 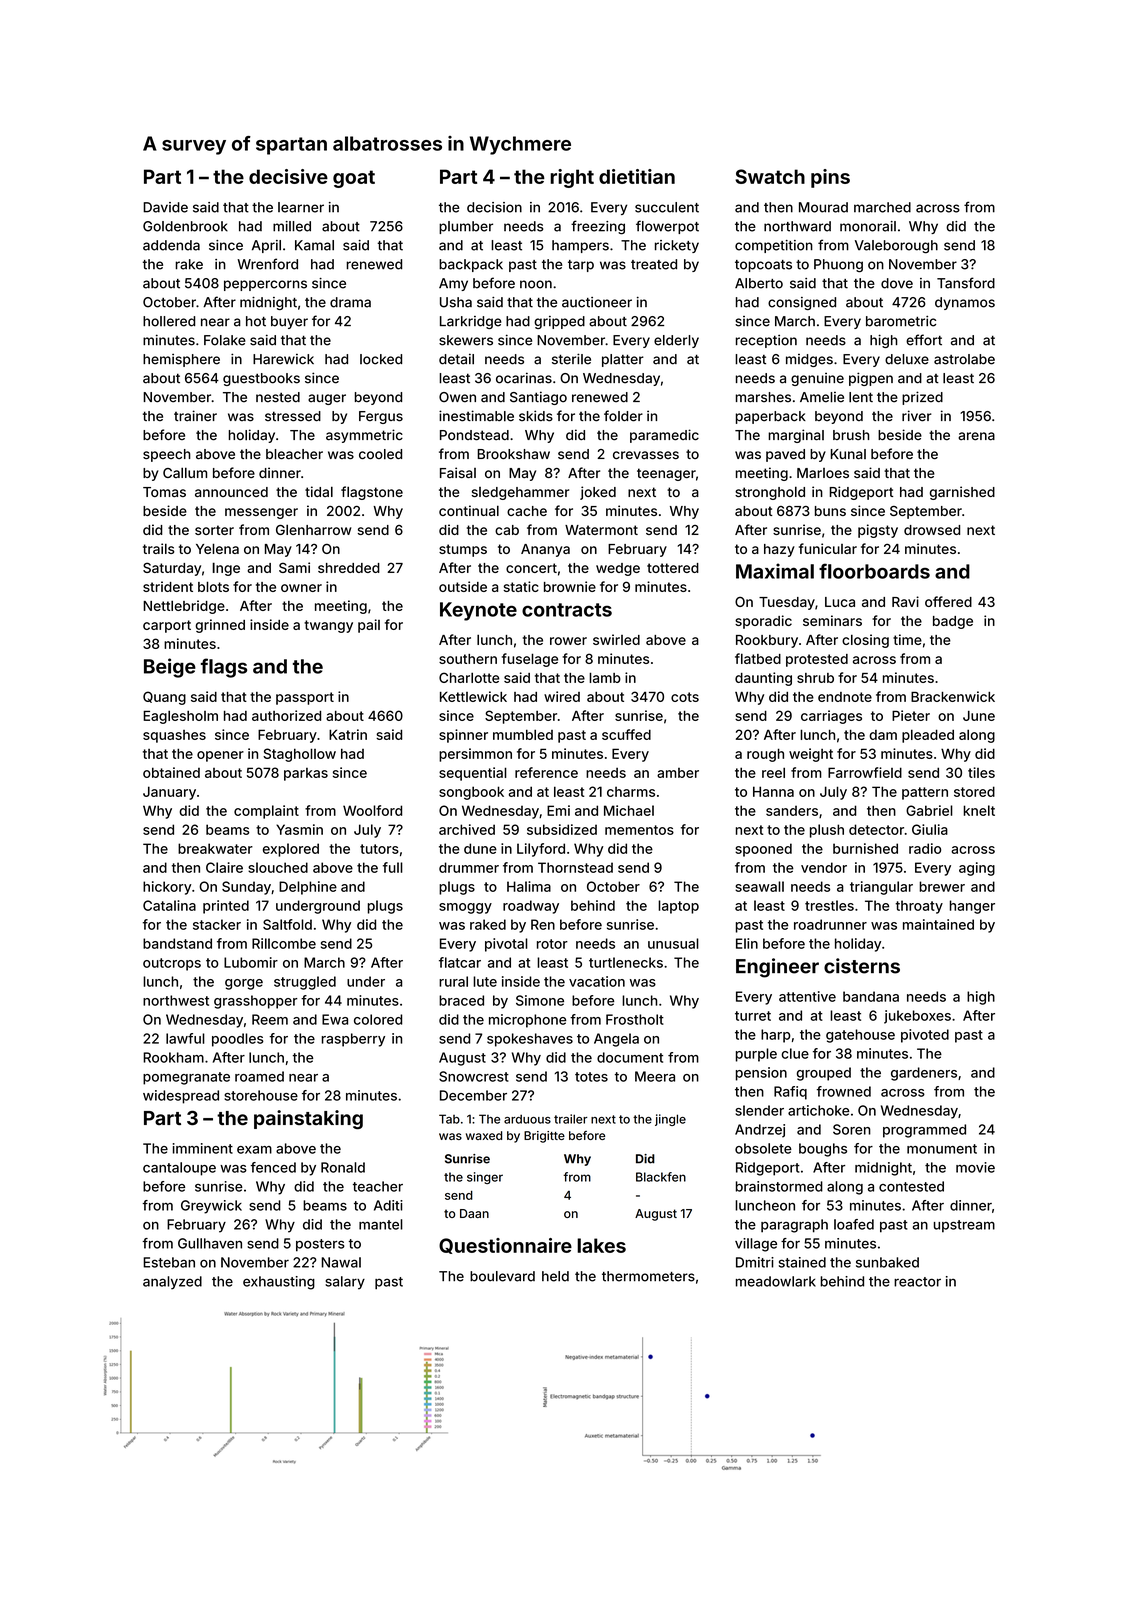 I want to click on Swatch, so click(x=770, y=176).
